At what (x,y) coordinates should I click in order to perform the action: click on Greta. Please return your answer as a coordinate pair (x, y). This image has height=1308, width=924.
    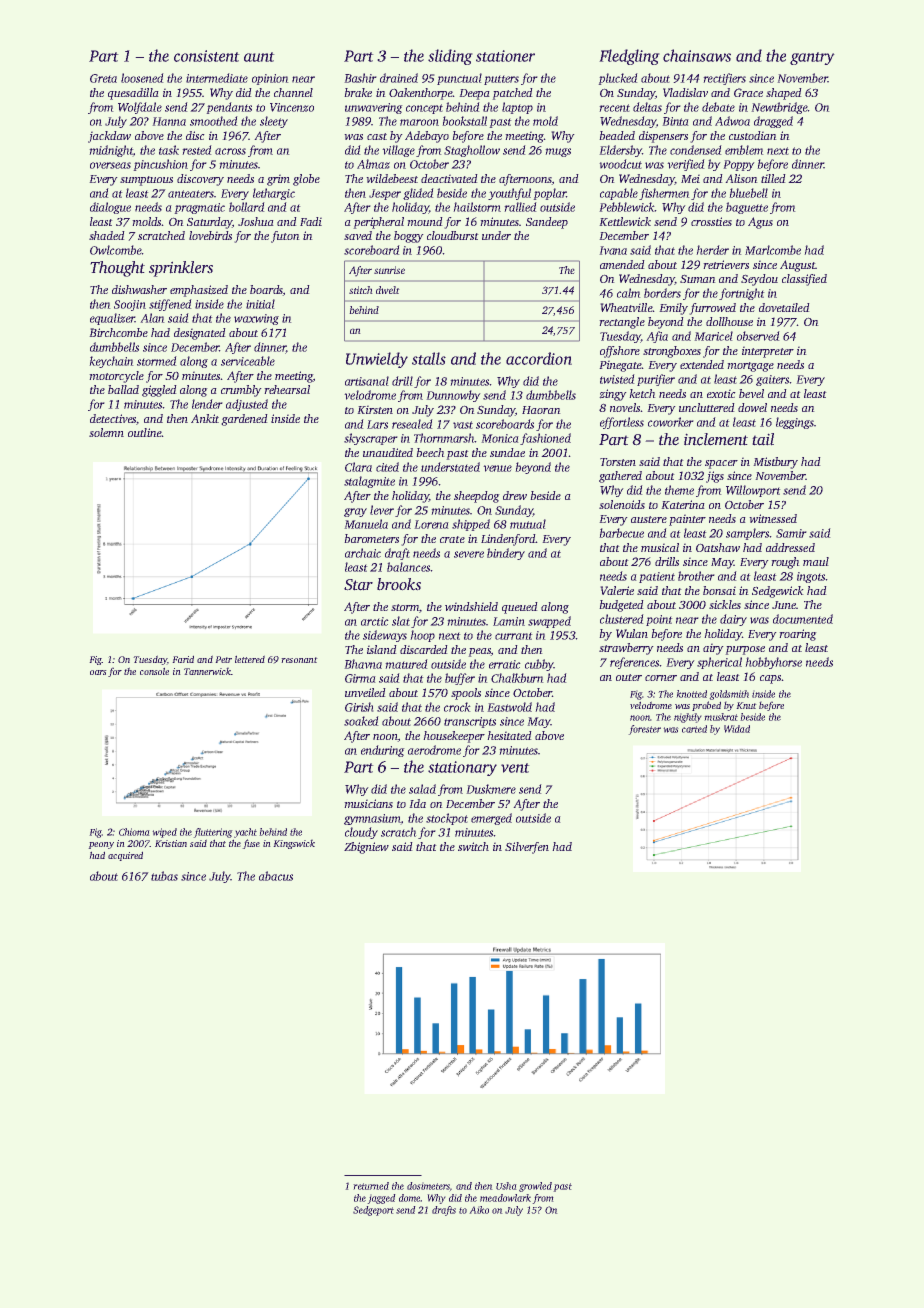
    Looking at the image, I should click on (103, 78).
